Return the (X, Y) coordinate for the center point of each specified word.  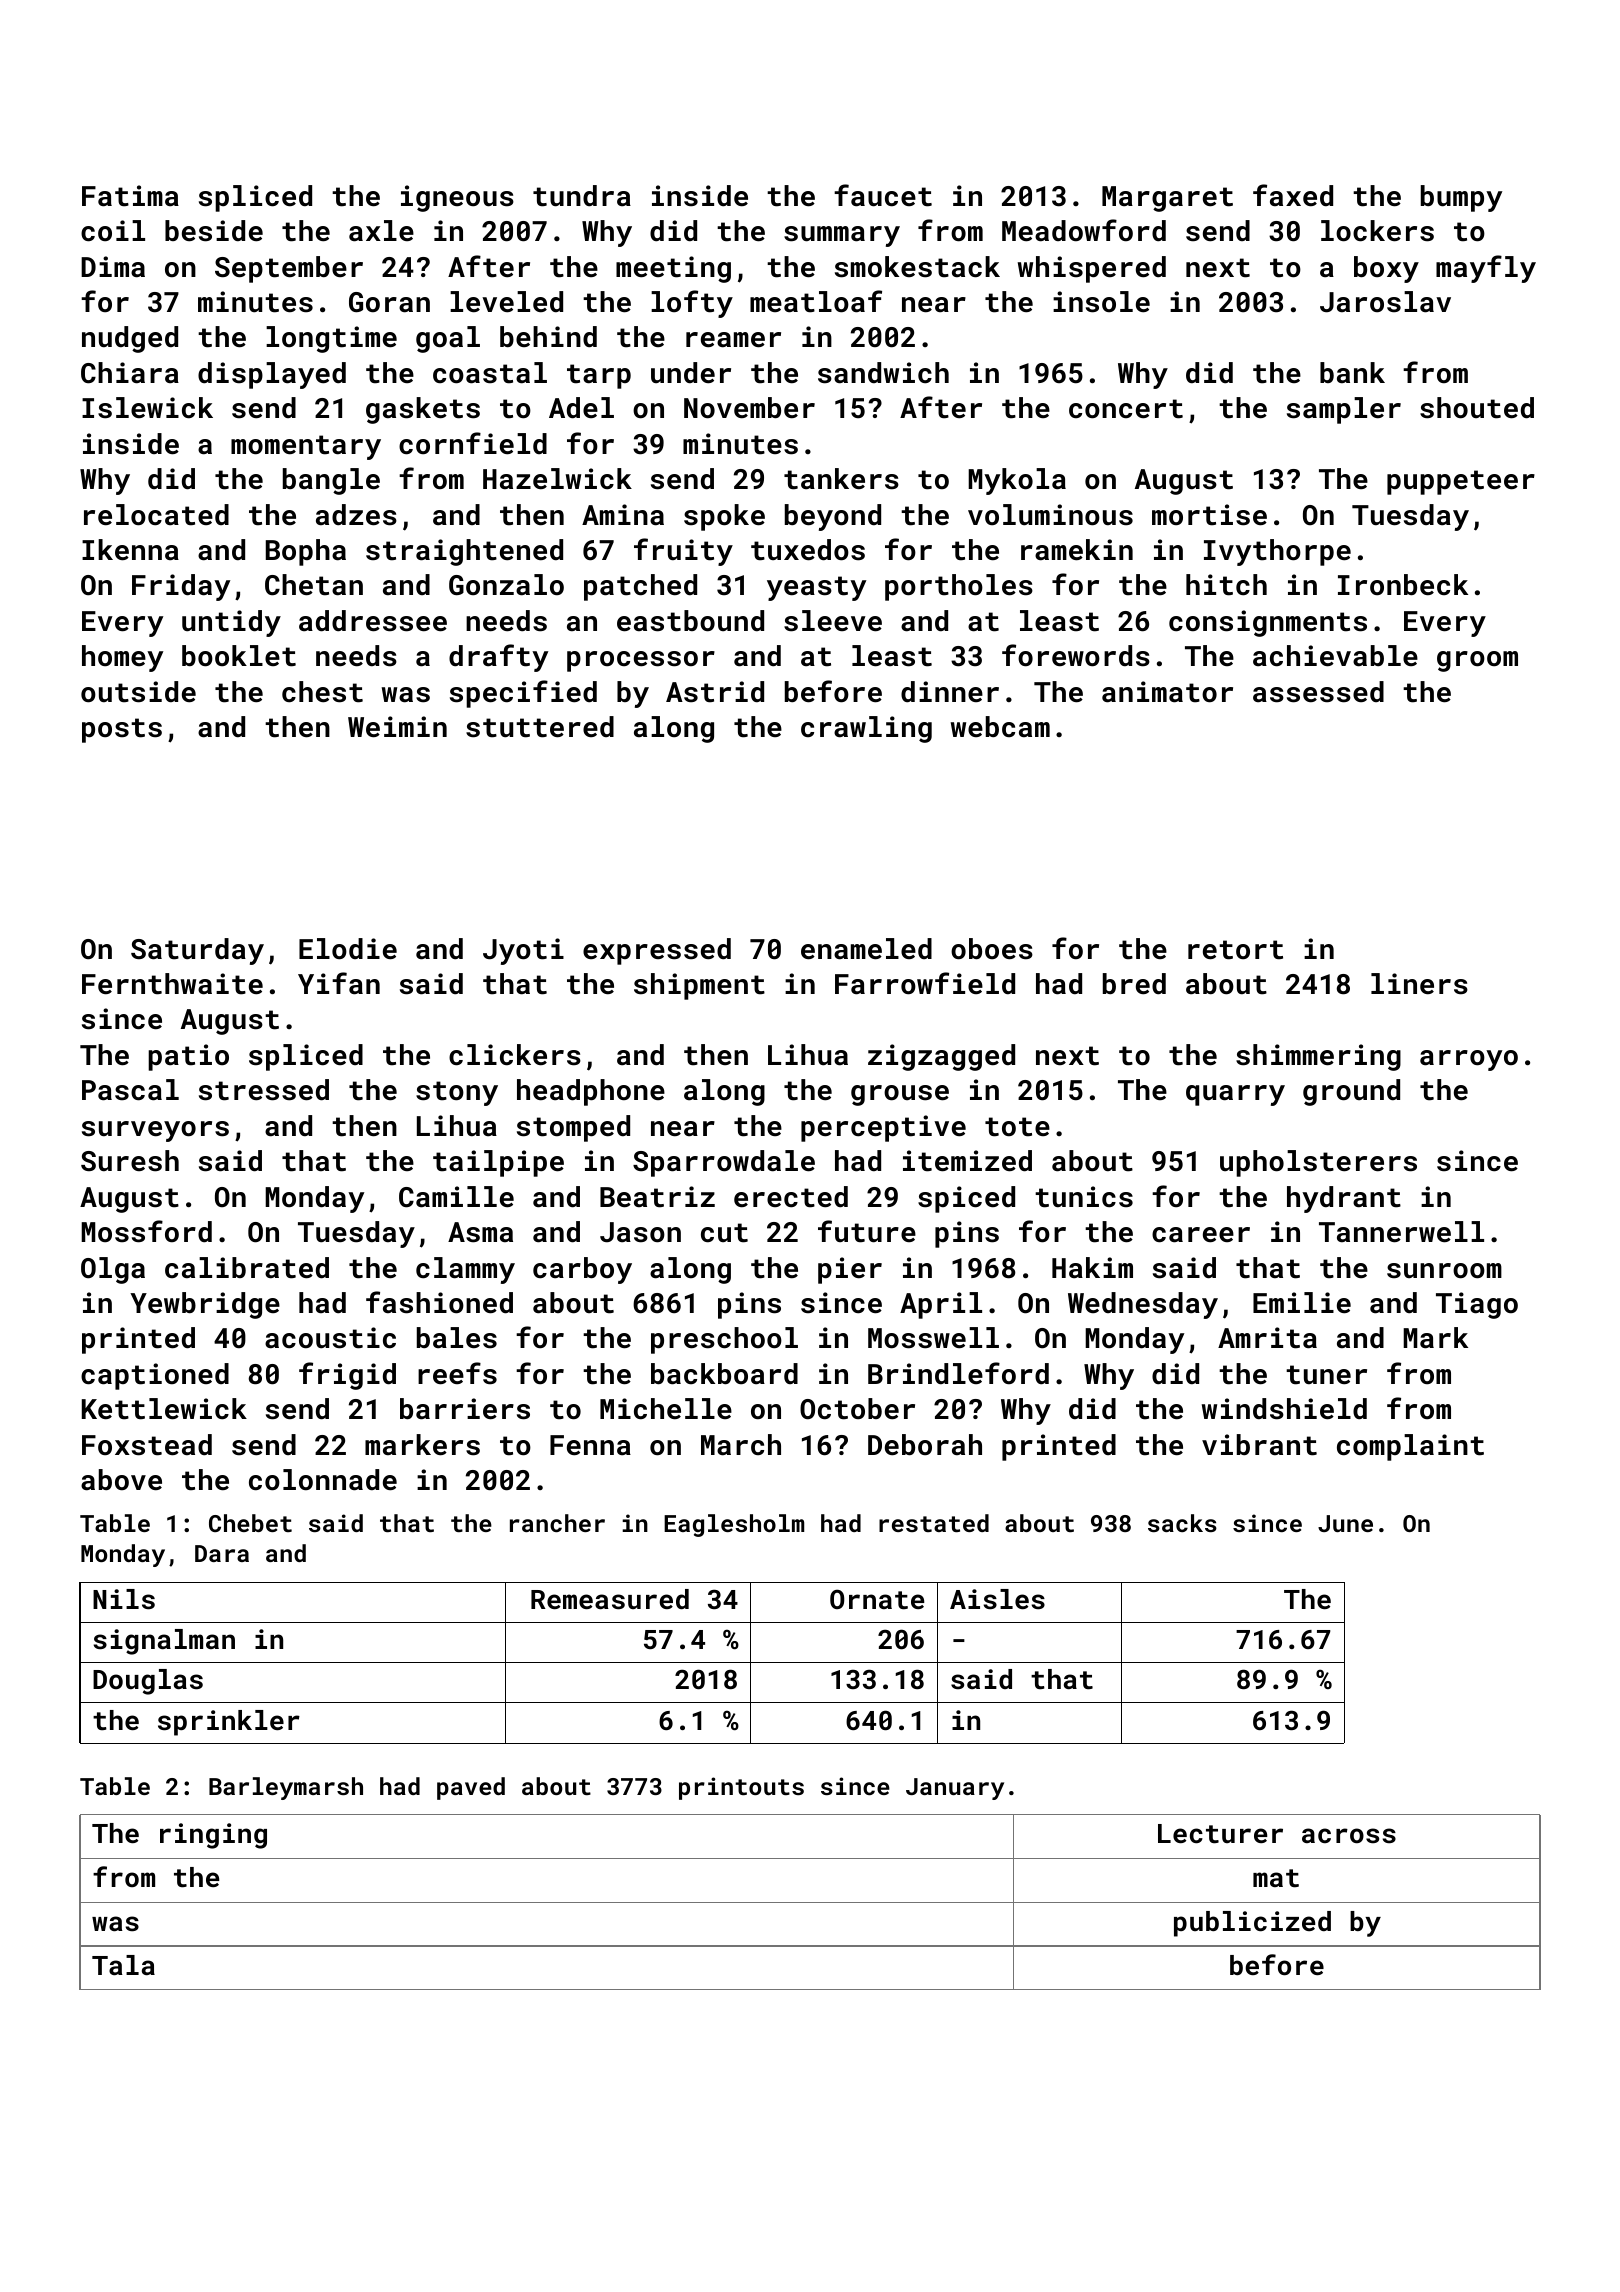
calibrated (247, 1268)
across (1349, 1836)
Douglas (148, 1682)
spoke (724, 517)
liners (1419, 984)
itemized (967, 1161)
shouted (1477, 408)
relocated (156, 515)
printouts (741, 1788)
